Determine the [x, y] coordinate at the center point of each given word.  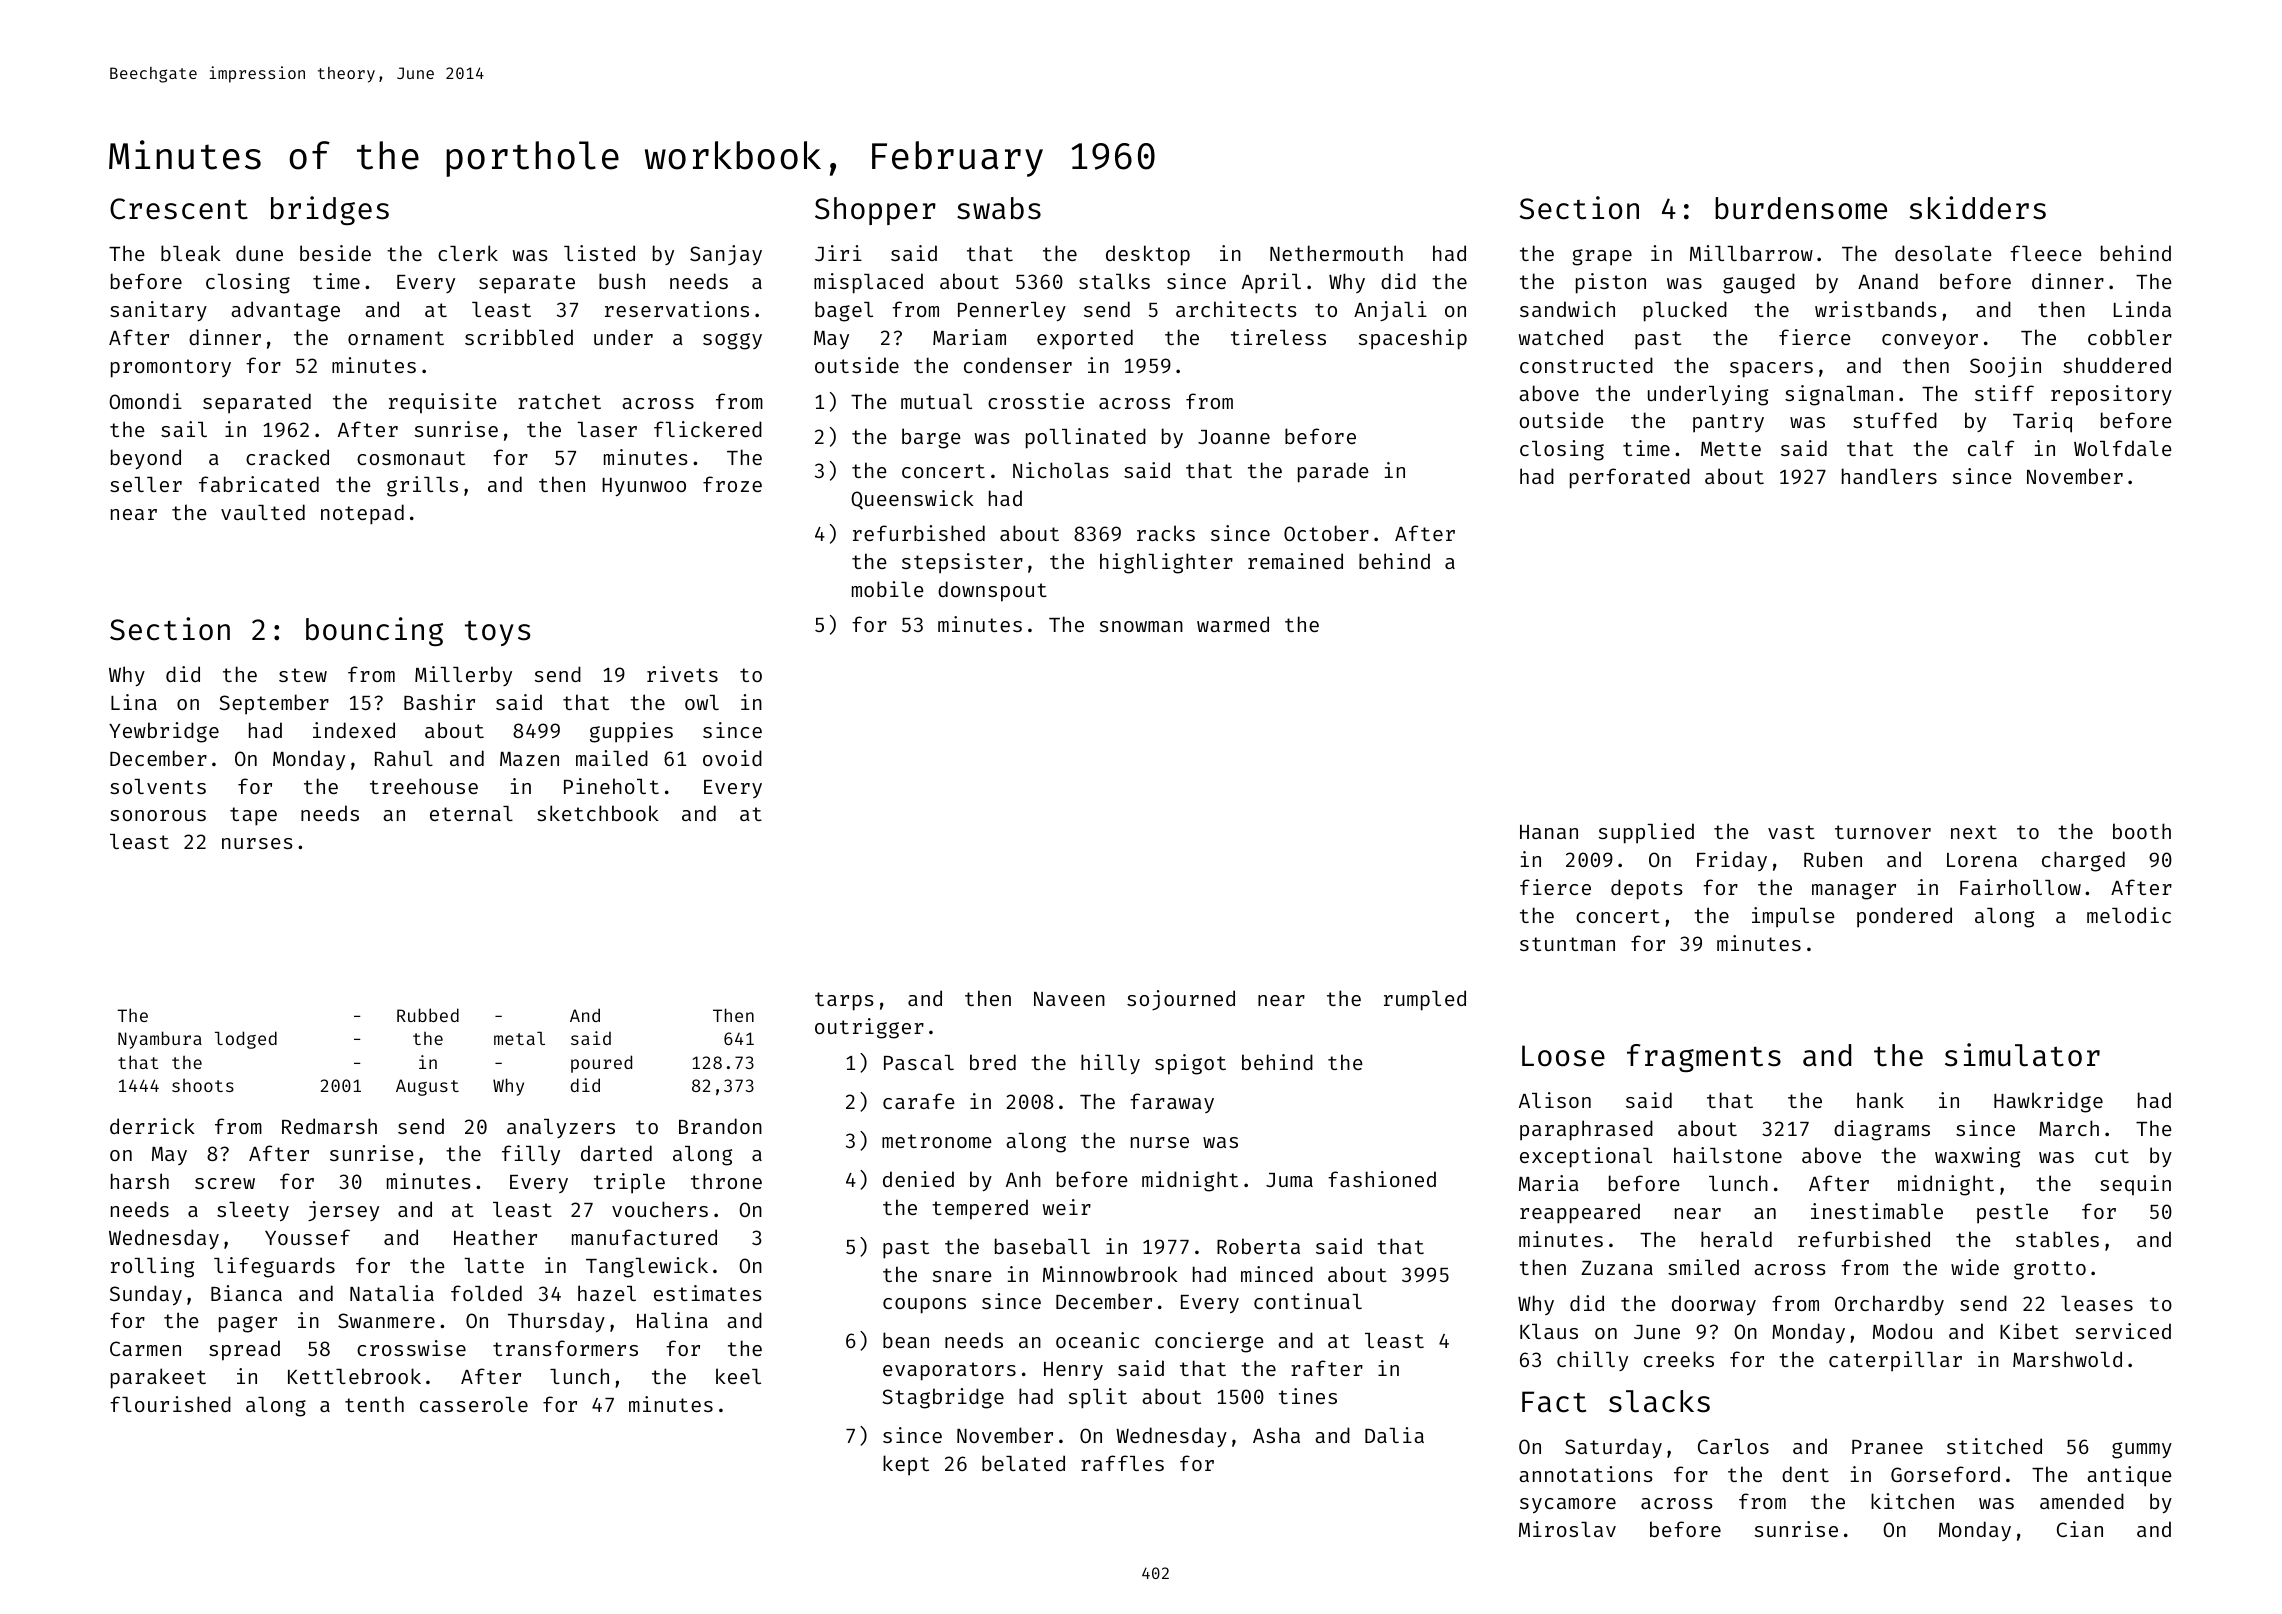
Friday [1732, 861]
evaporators [949, 1371]
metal [519, 1038]
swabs [999, 208]
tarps [844, 1001]
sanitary [158, 311]
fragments [1704, 1058]
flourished [170, 1404]
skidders [1978, 208]
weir [1066, 1207]
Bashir [439, 702]
